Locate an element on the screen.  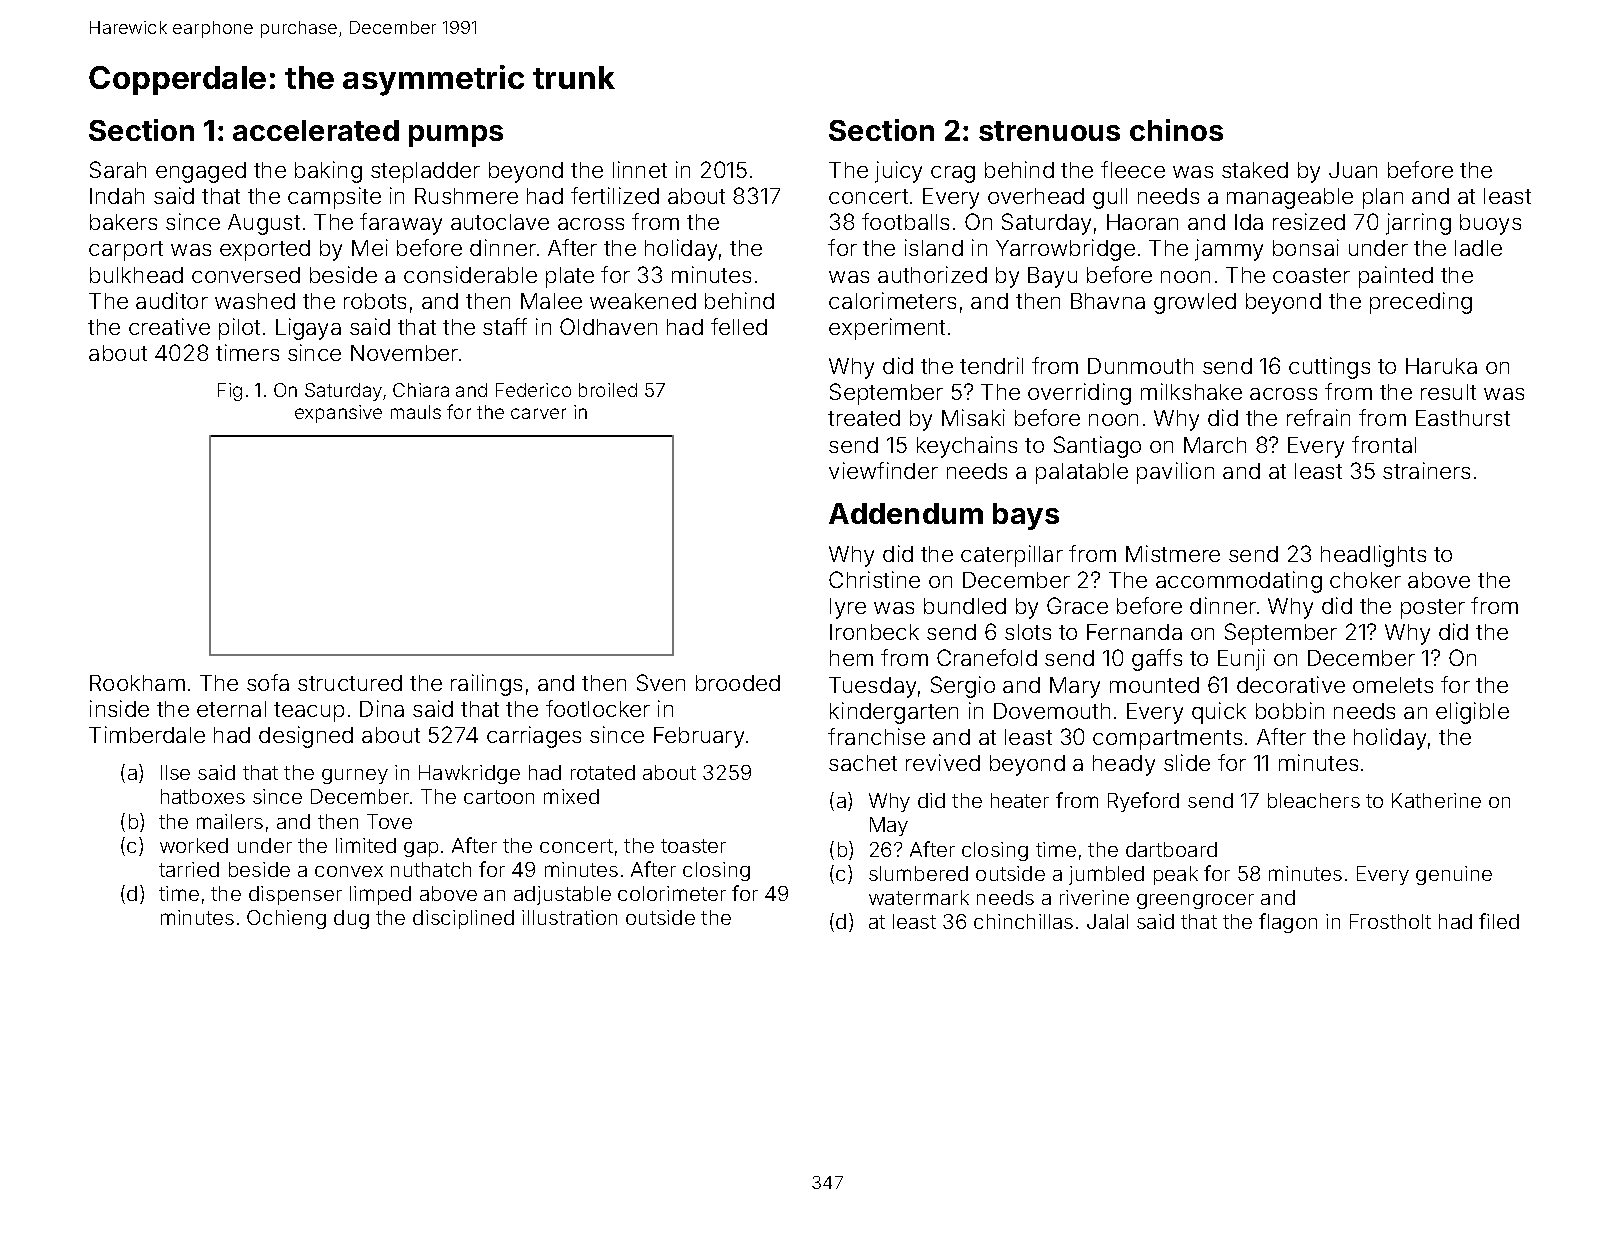
kindergarten is located at coordinates (894, 713).
